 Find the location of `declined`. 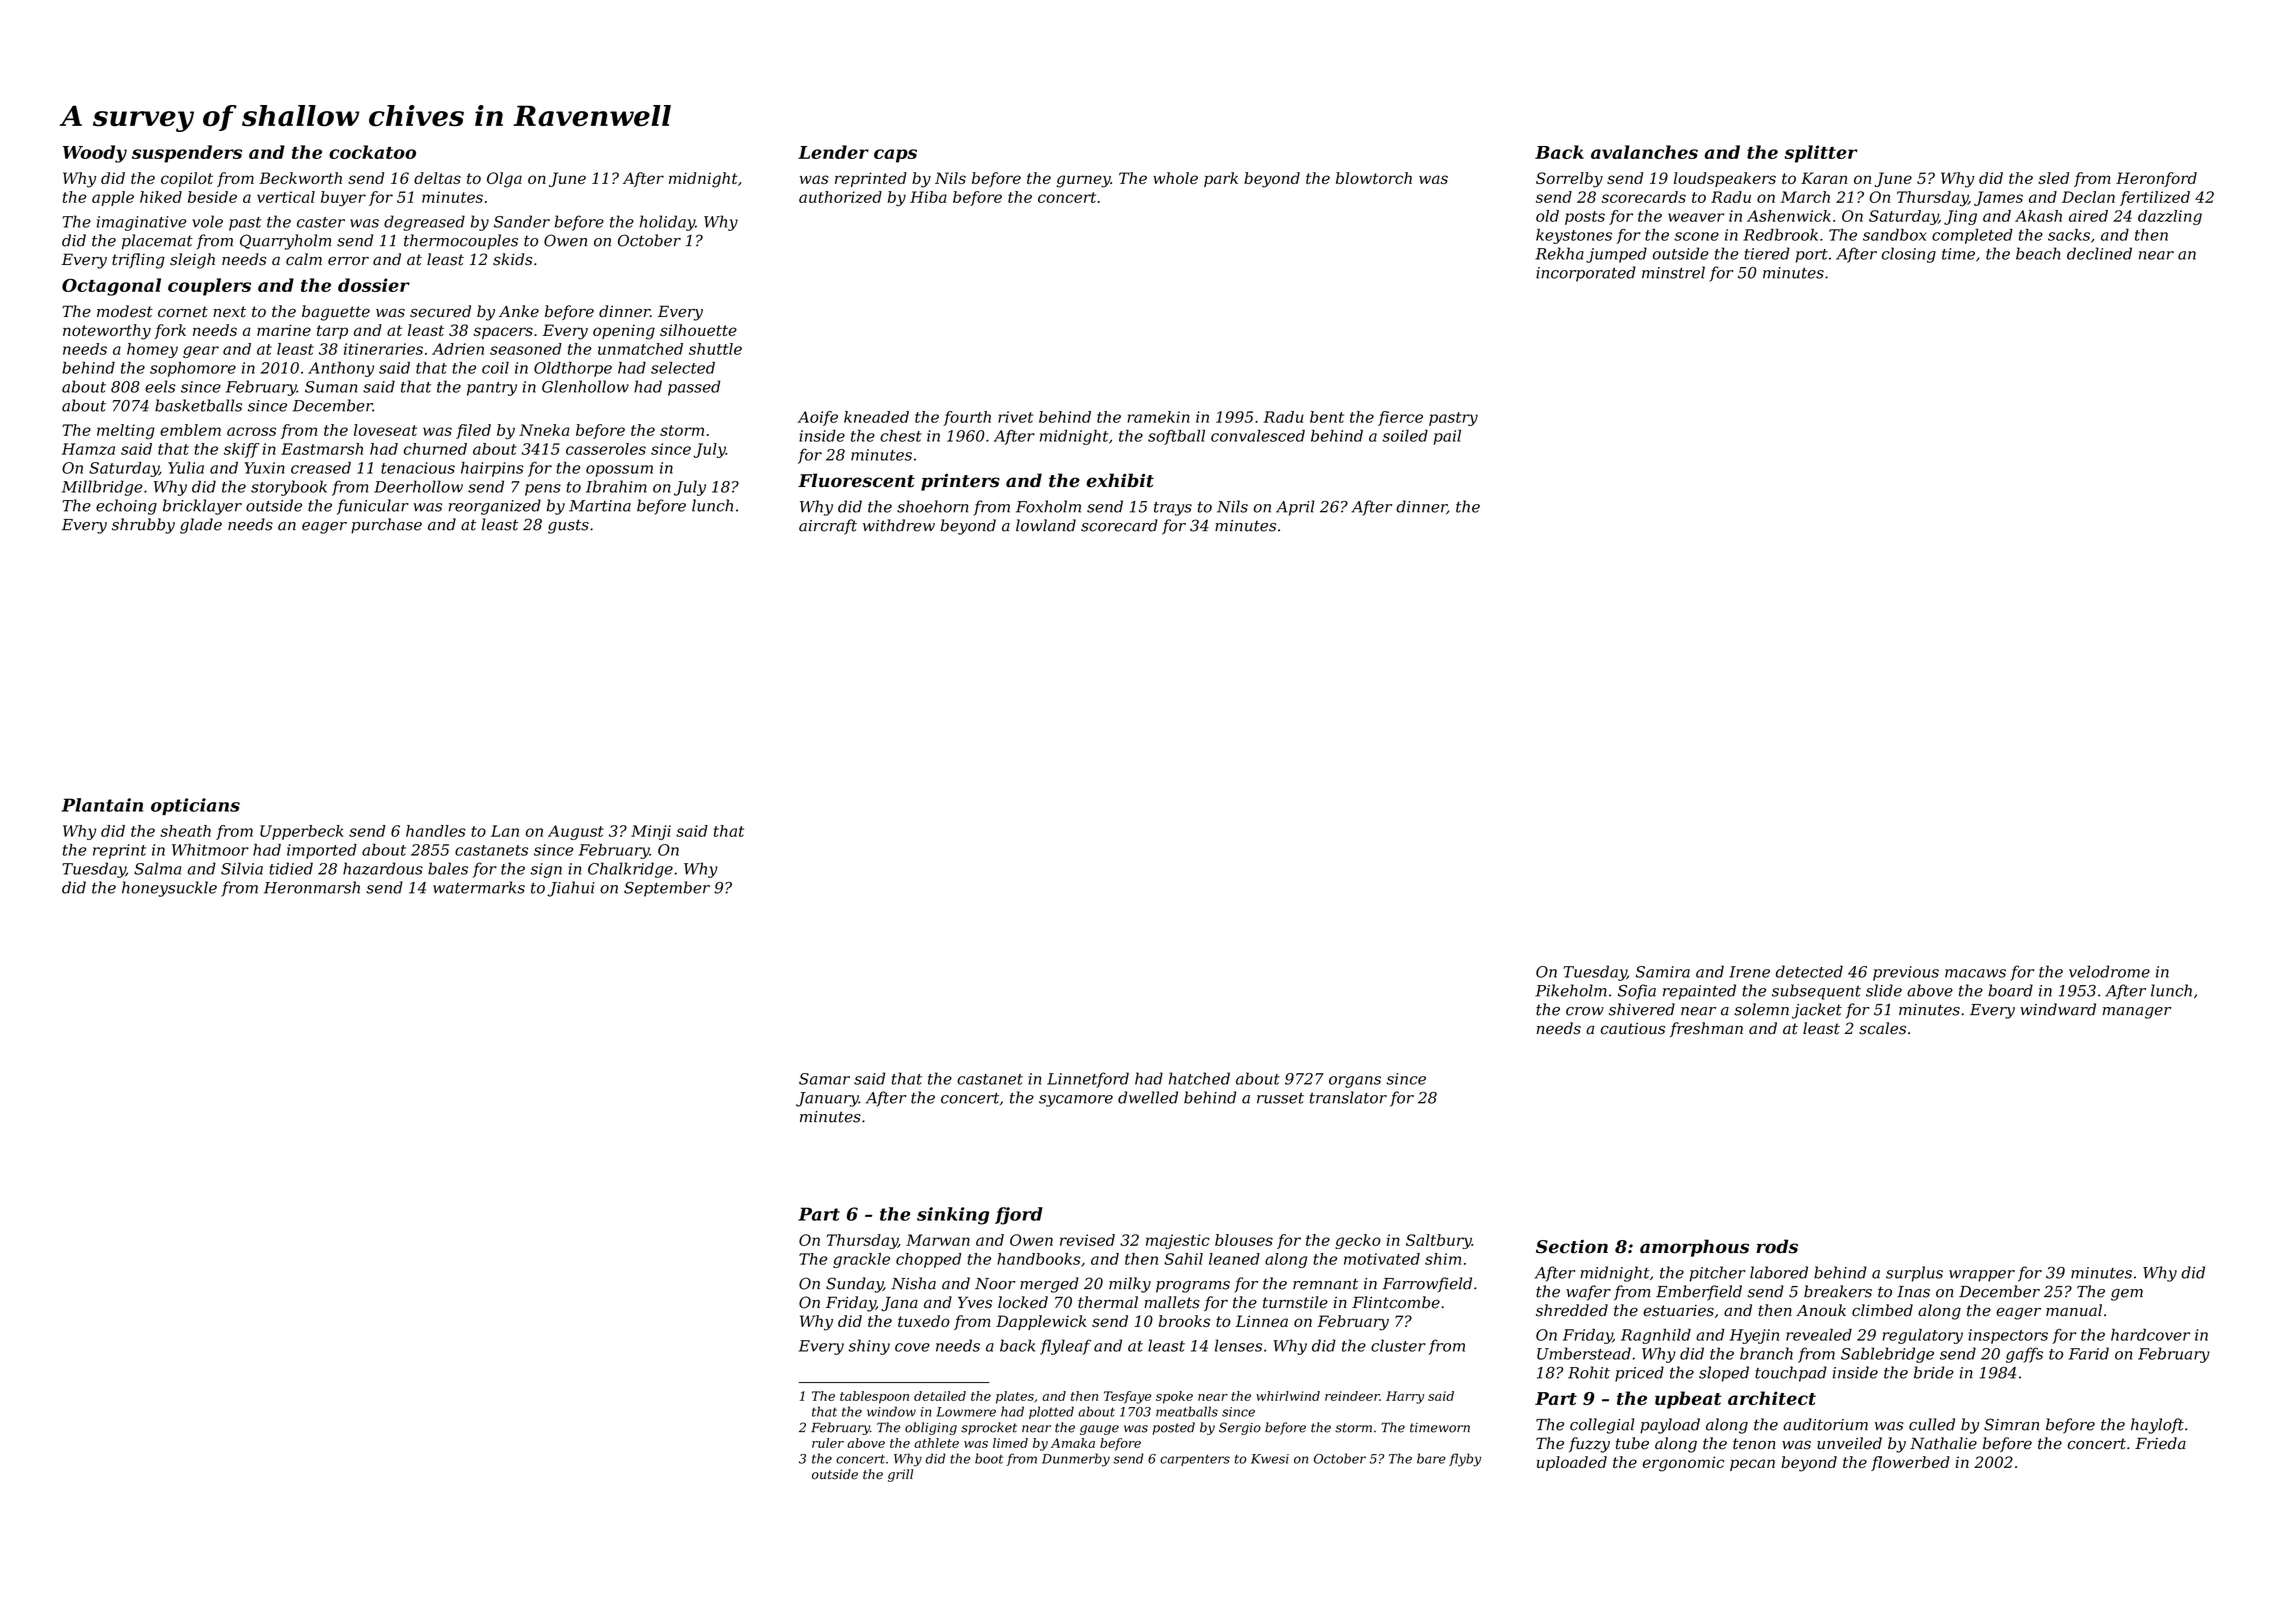

declined is located at coordinates (2099, 253).
